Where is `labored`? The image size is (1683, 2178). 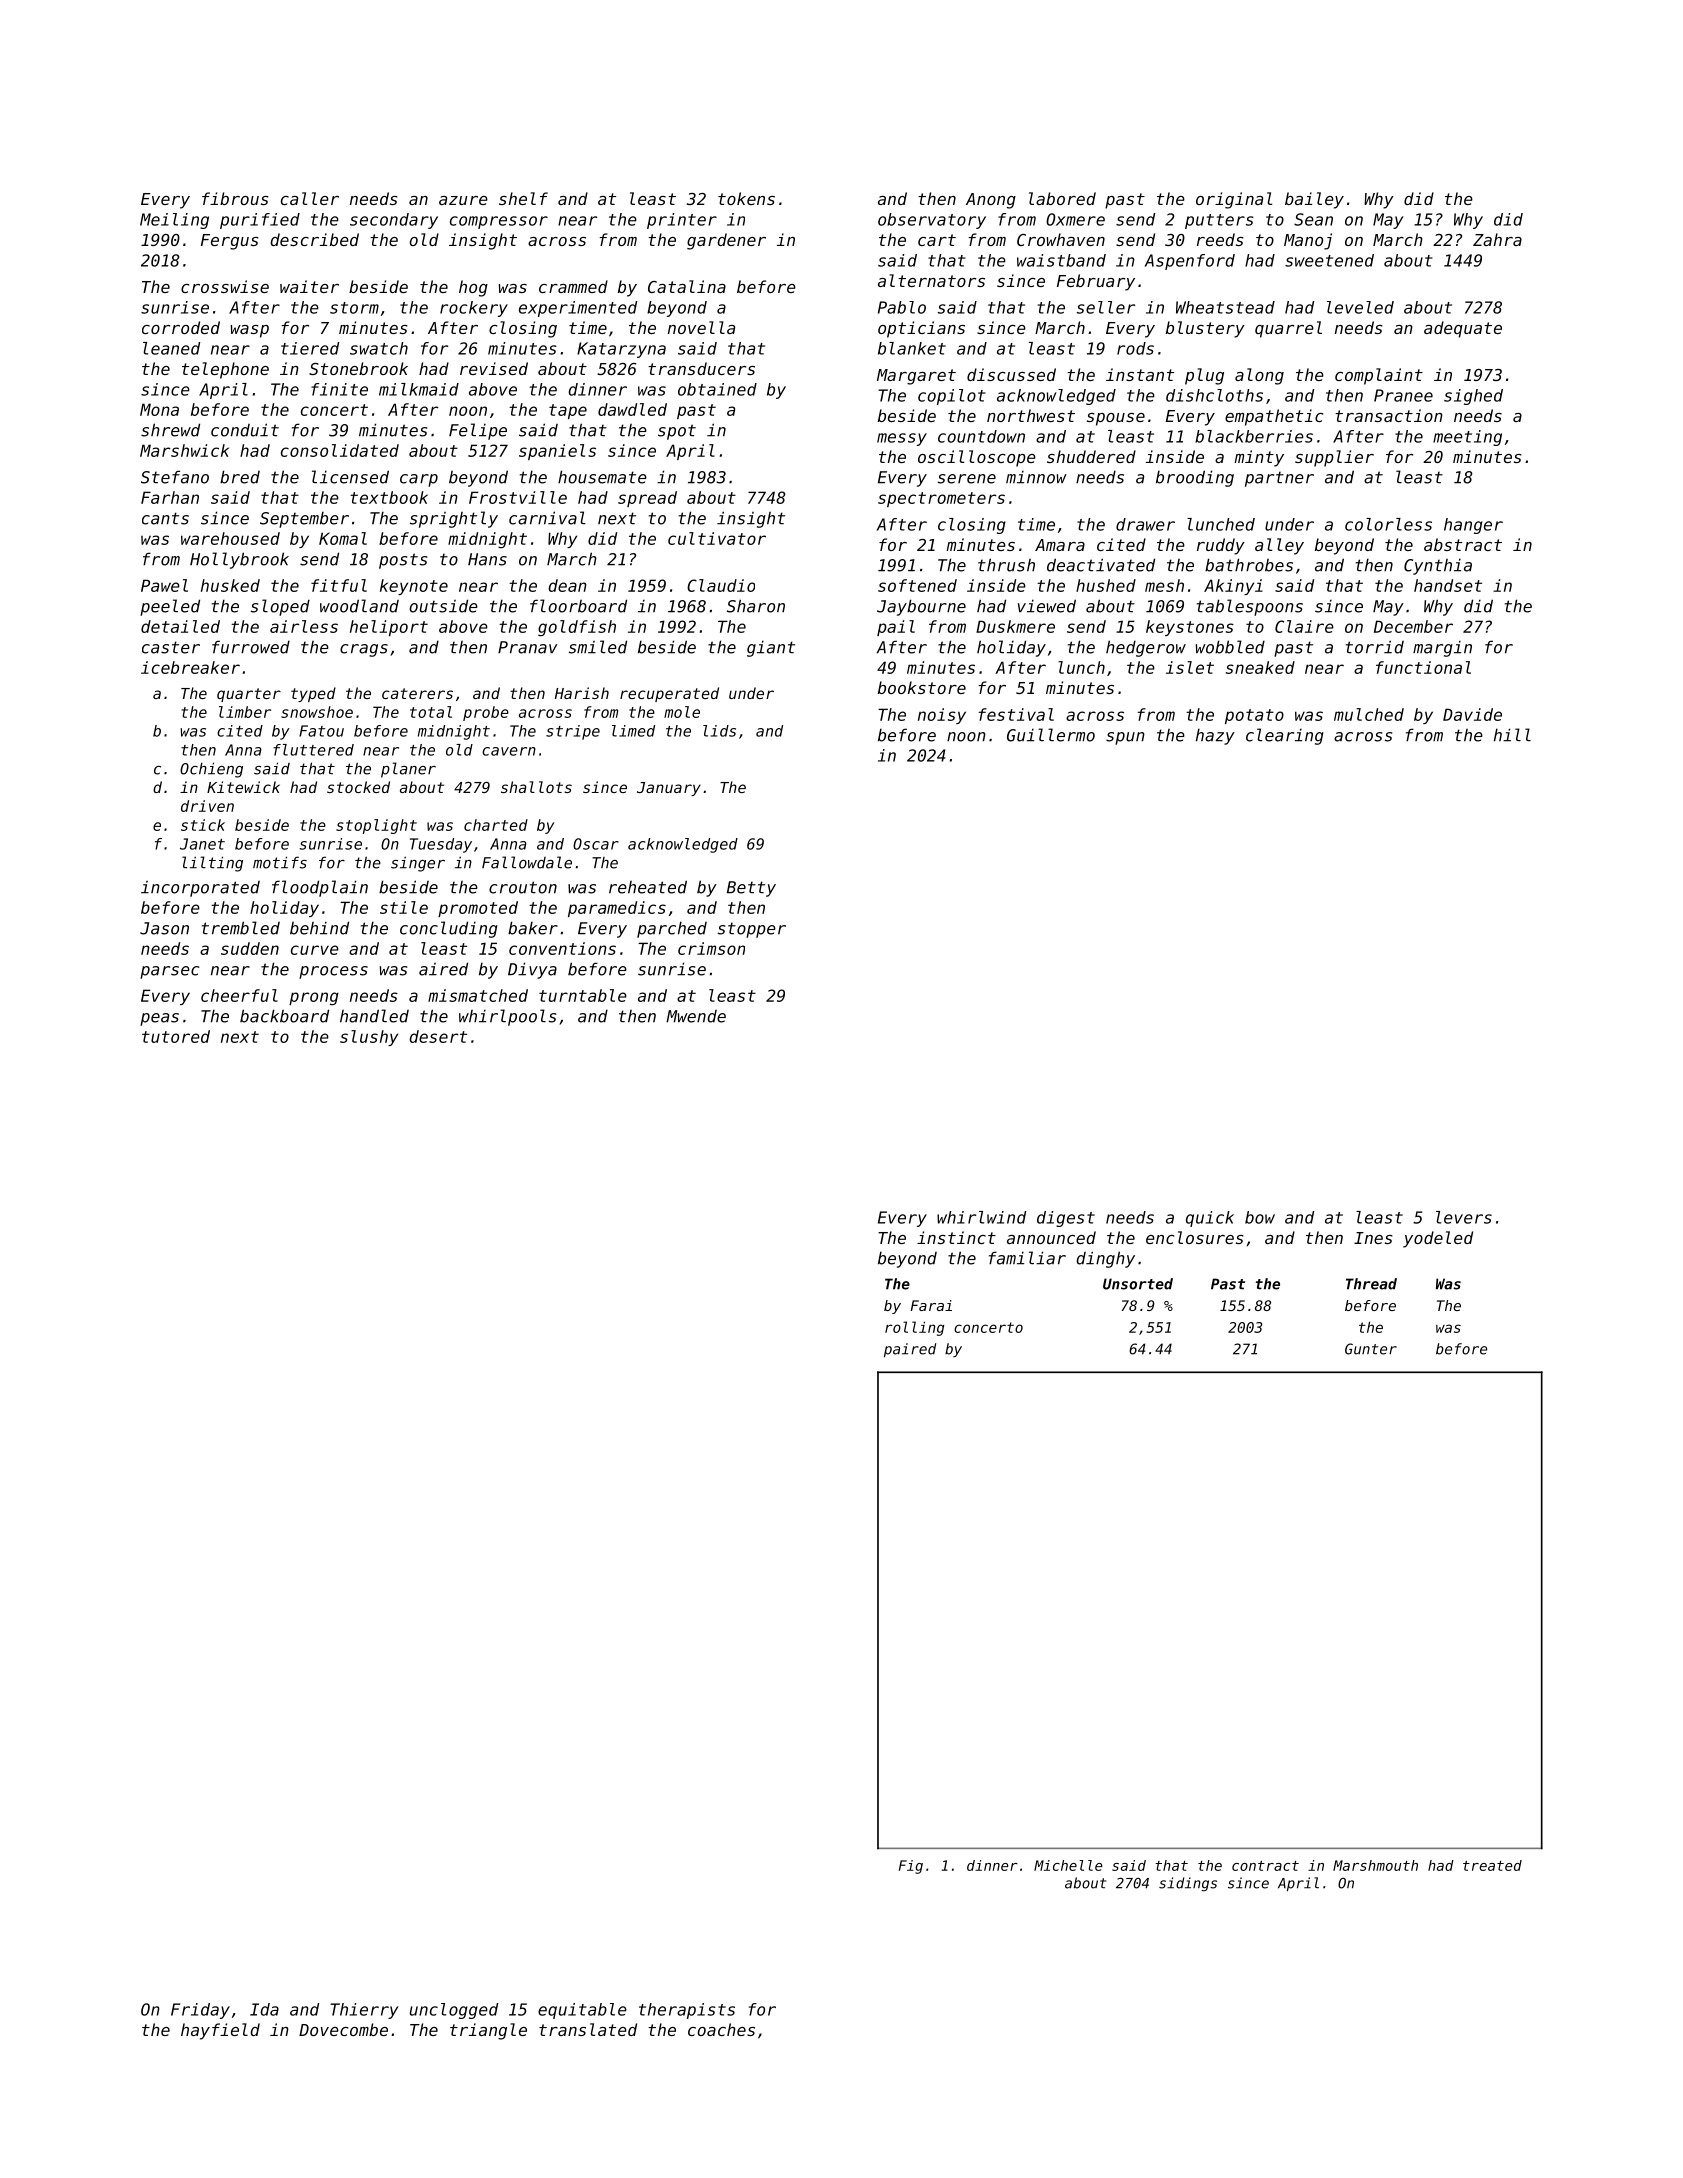
labored is located at coordinates (1062, 198).
